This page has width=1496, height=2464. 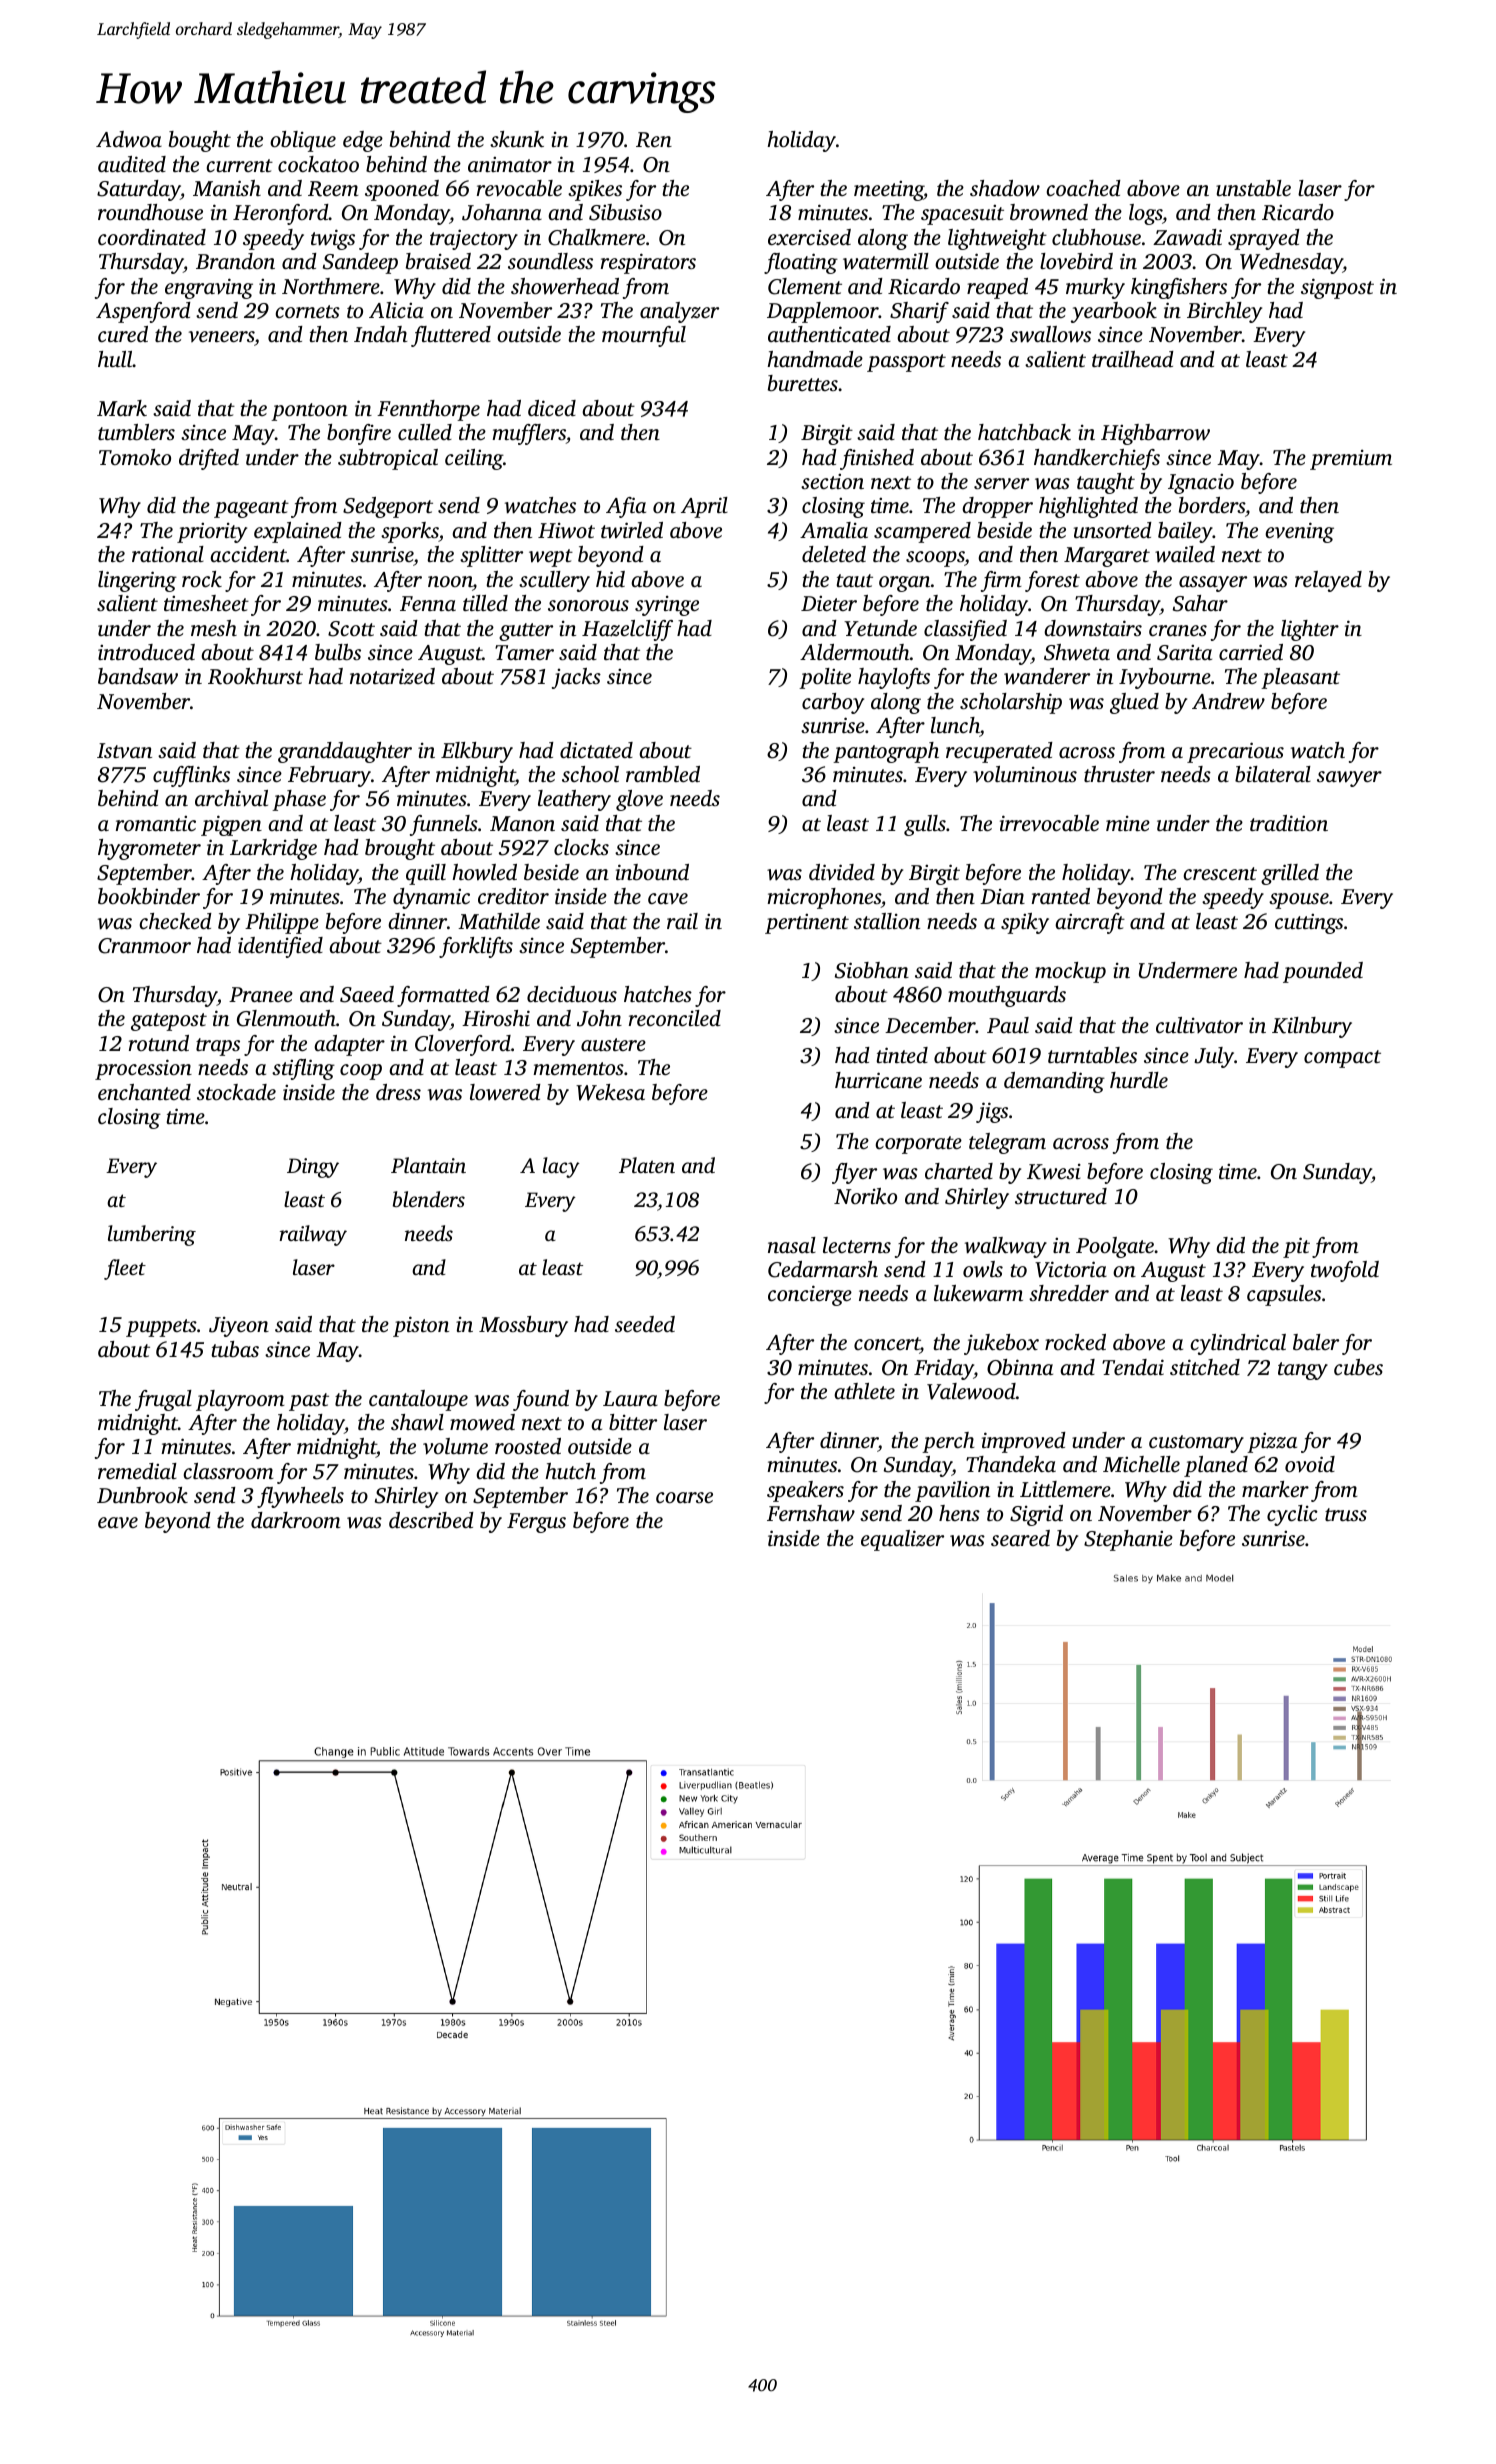 What do you see at coordinates (842, 872) in the page?
I see `divided` at bounding box center [842, 872].
